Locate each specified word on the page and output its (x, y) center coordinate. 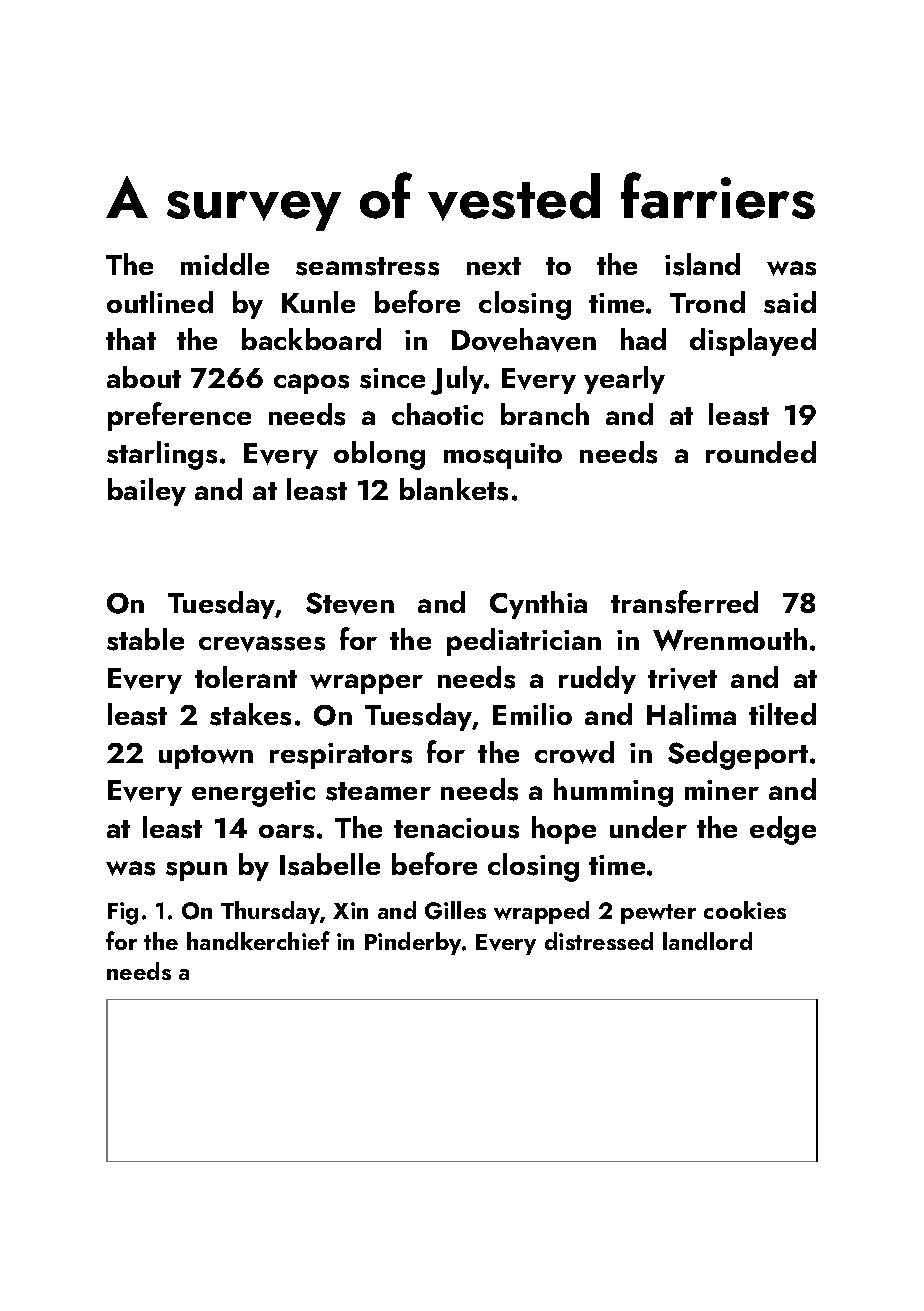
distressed (599, 941)
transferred (684, 602)
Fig (123, 913)
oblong (379, 455)
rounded (761, 452)
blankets (454, 489)
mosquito (503, 456)
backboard (311, 339)
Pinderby (413, 943)
